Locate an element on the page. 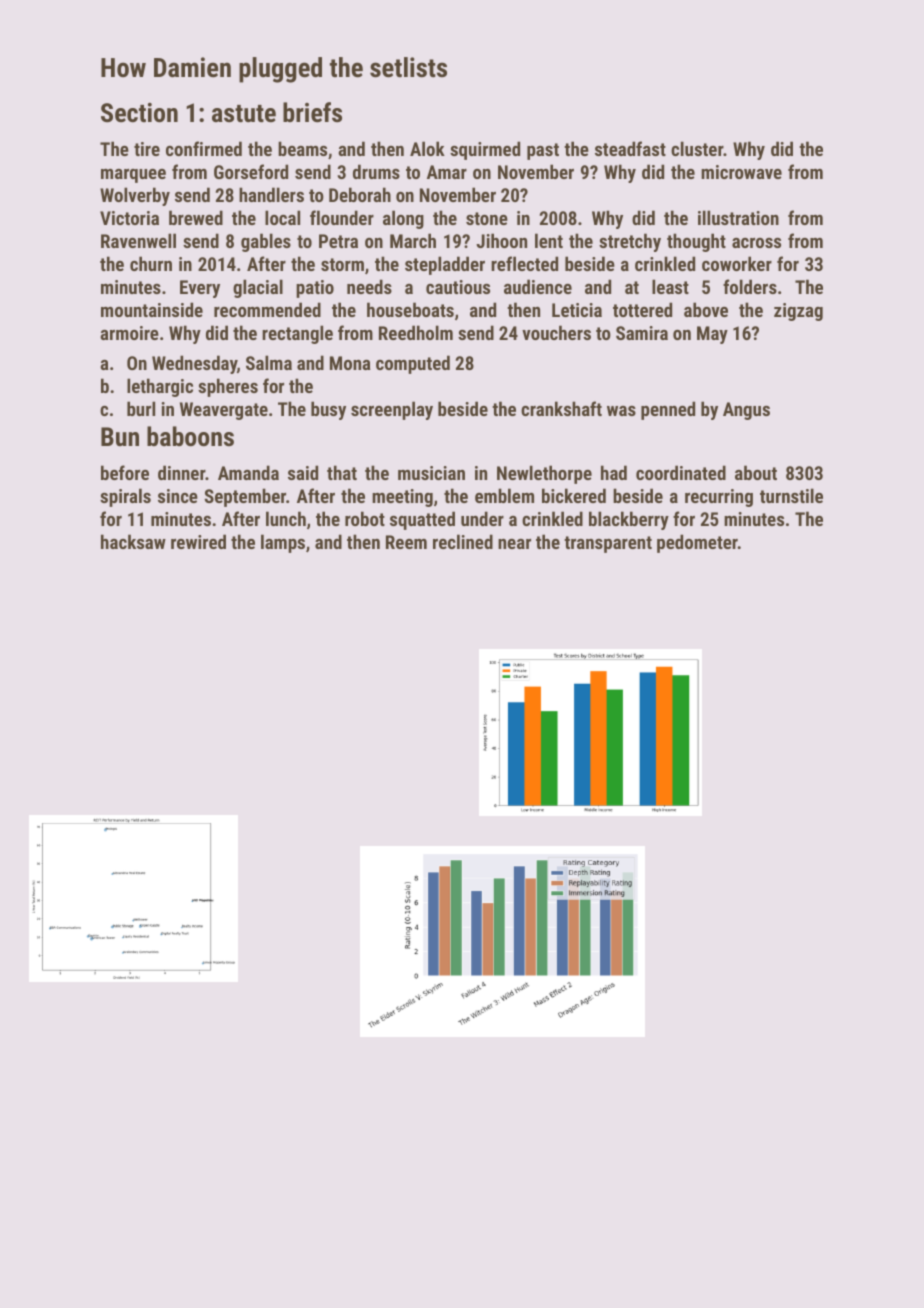 The width and height of the image is (924, 1308). cluster is located at coordinates (697, 148).
